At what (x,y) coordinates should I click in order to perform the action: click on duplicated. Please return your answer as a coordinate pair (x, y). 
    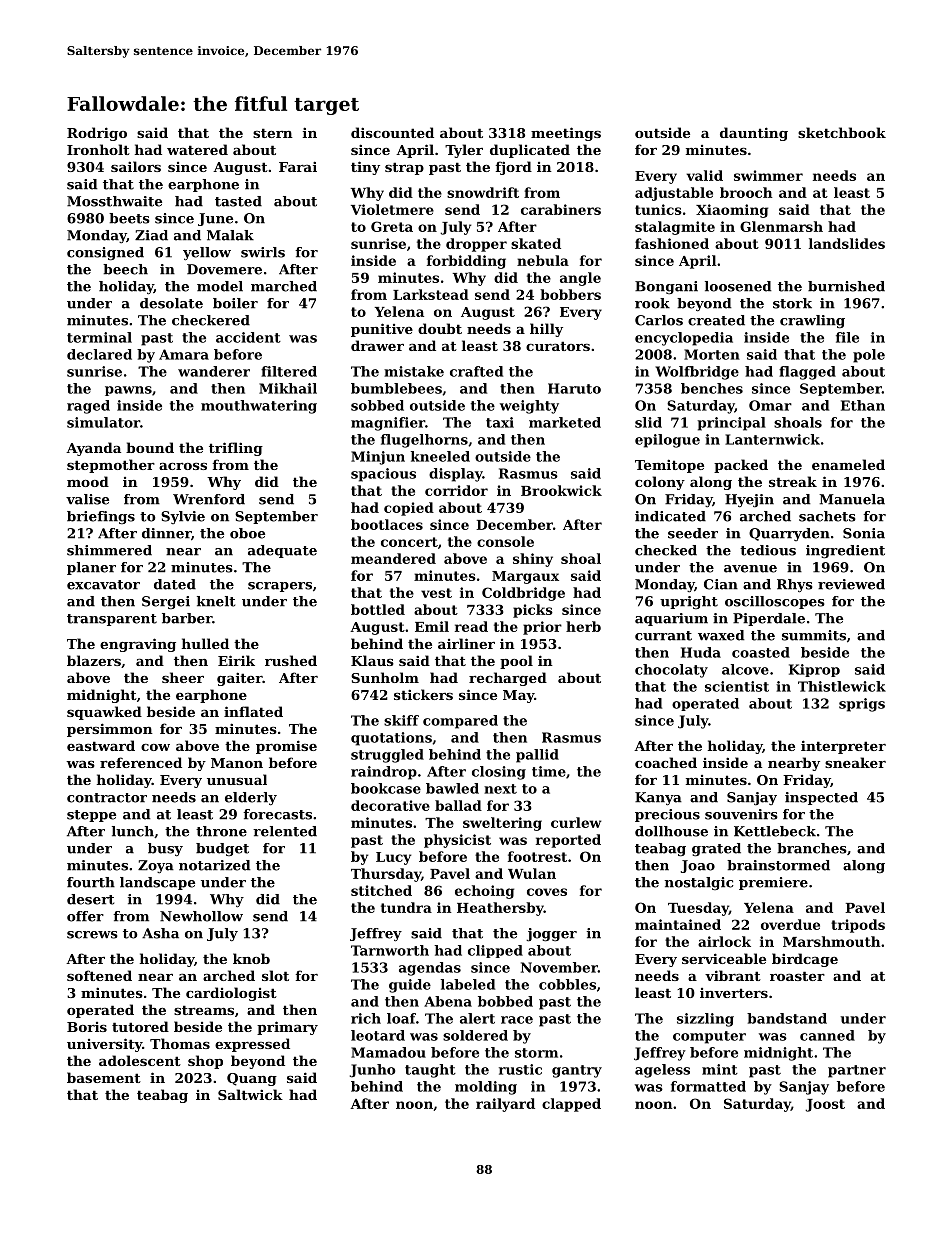
    Looking at the image, I should click on (530, 151).
